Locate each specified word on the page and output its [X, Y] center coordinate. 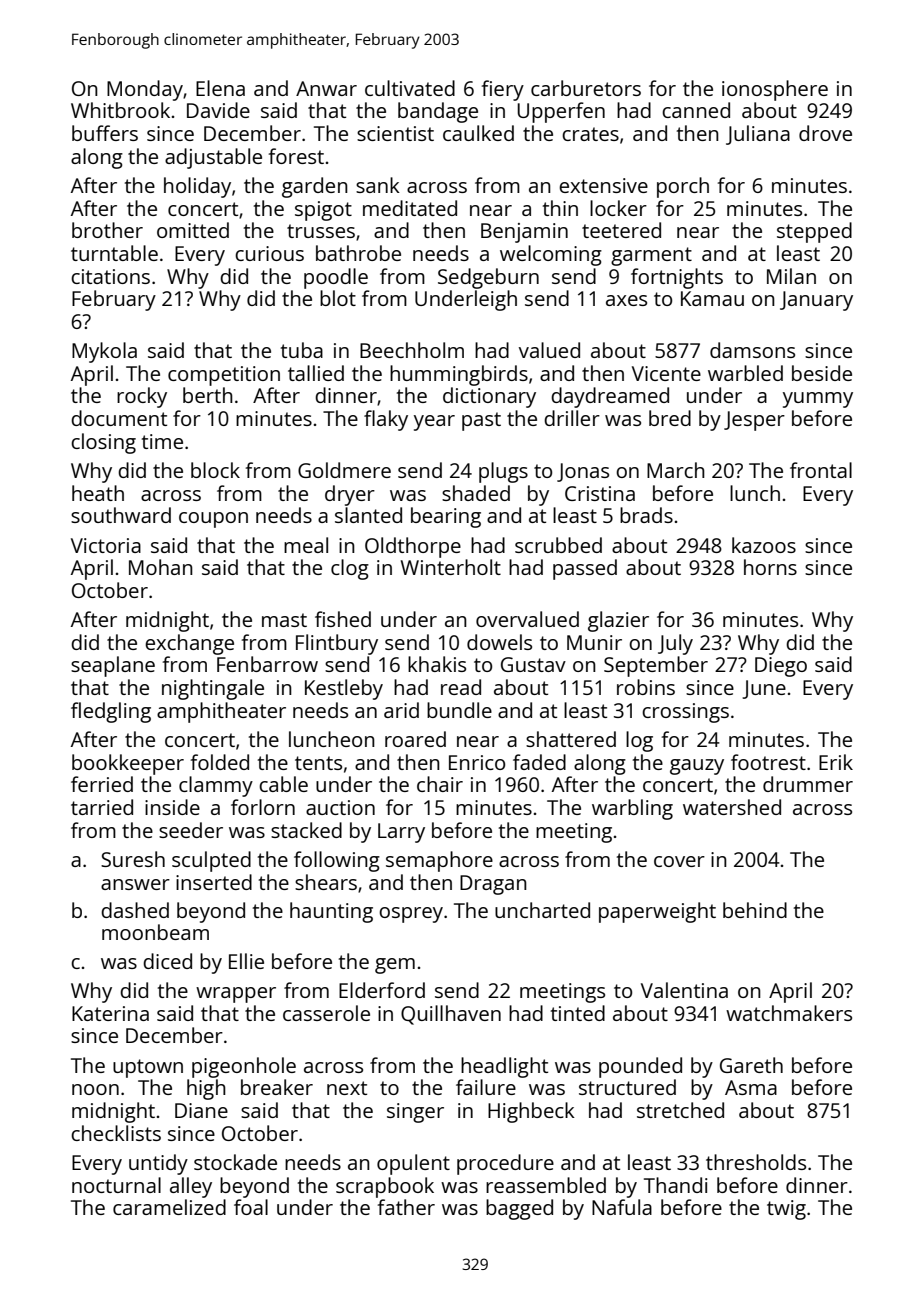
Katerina [110, 1013]
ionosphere [775, 90]
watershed [732, 807]
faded [539, 762]
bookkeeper [128, 764]
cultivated [410, 88]
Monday [145, 90]
